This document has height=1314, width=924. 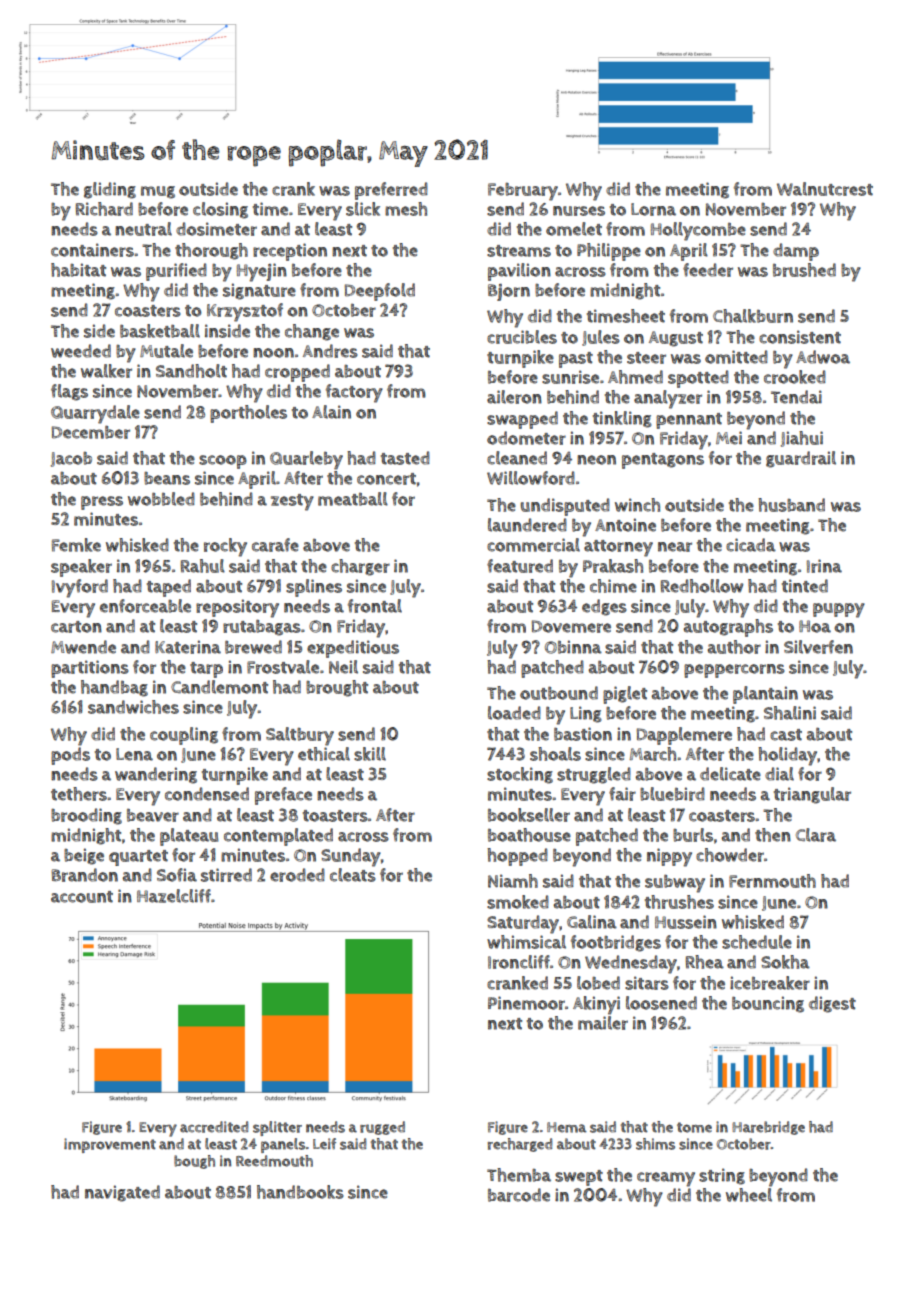 What do you see at coordinates (736, 357) in the document?
I see `omitted` at bounding box center [736, 357].
